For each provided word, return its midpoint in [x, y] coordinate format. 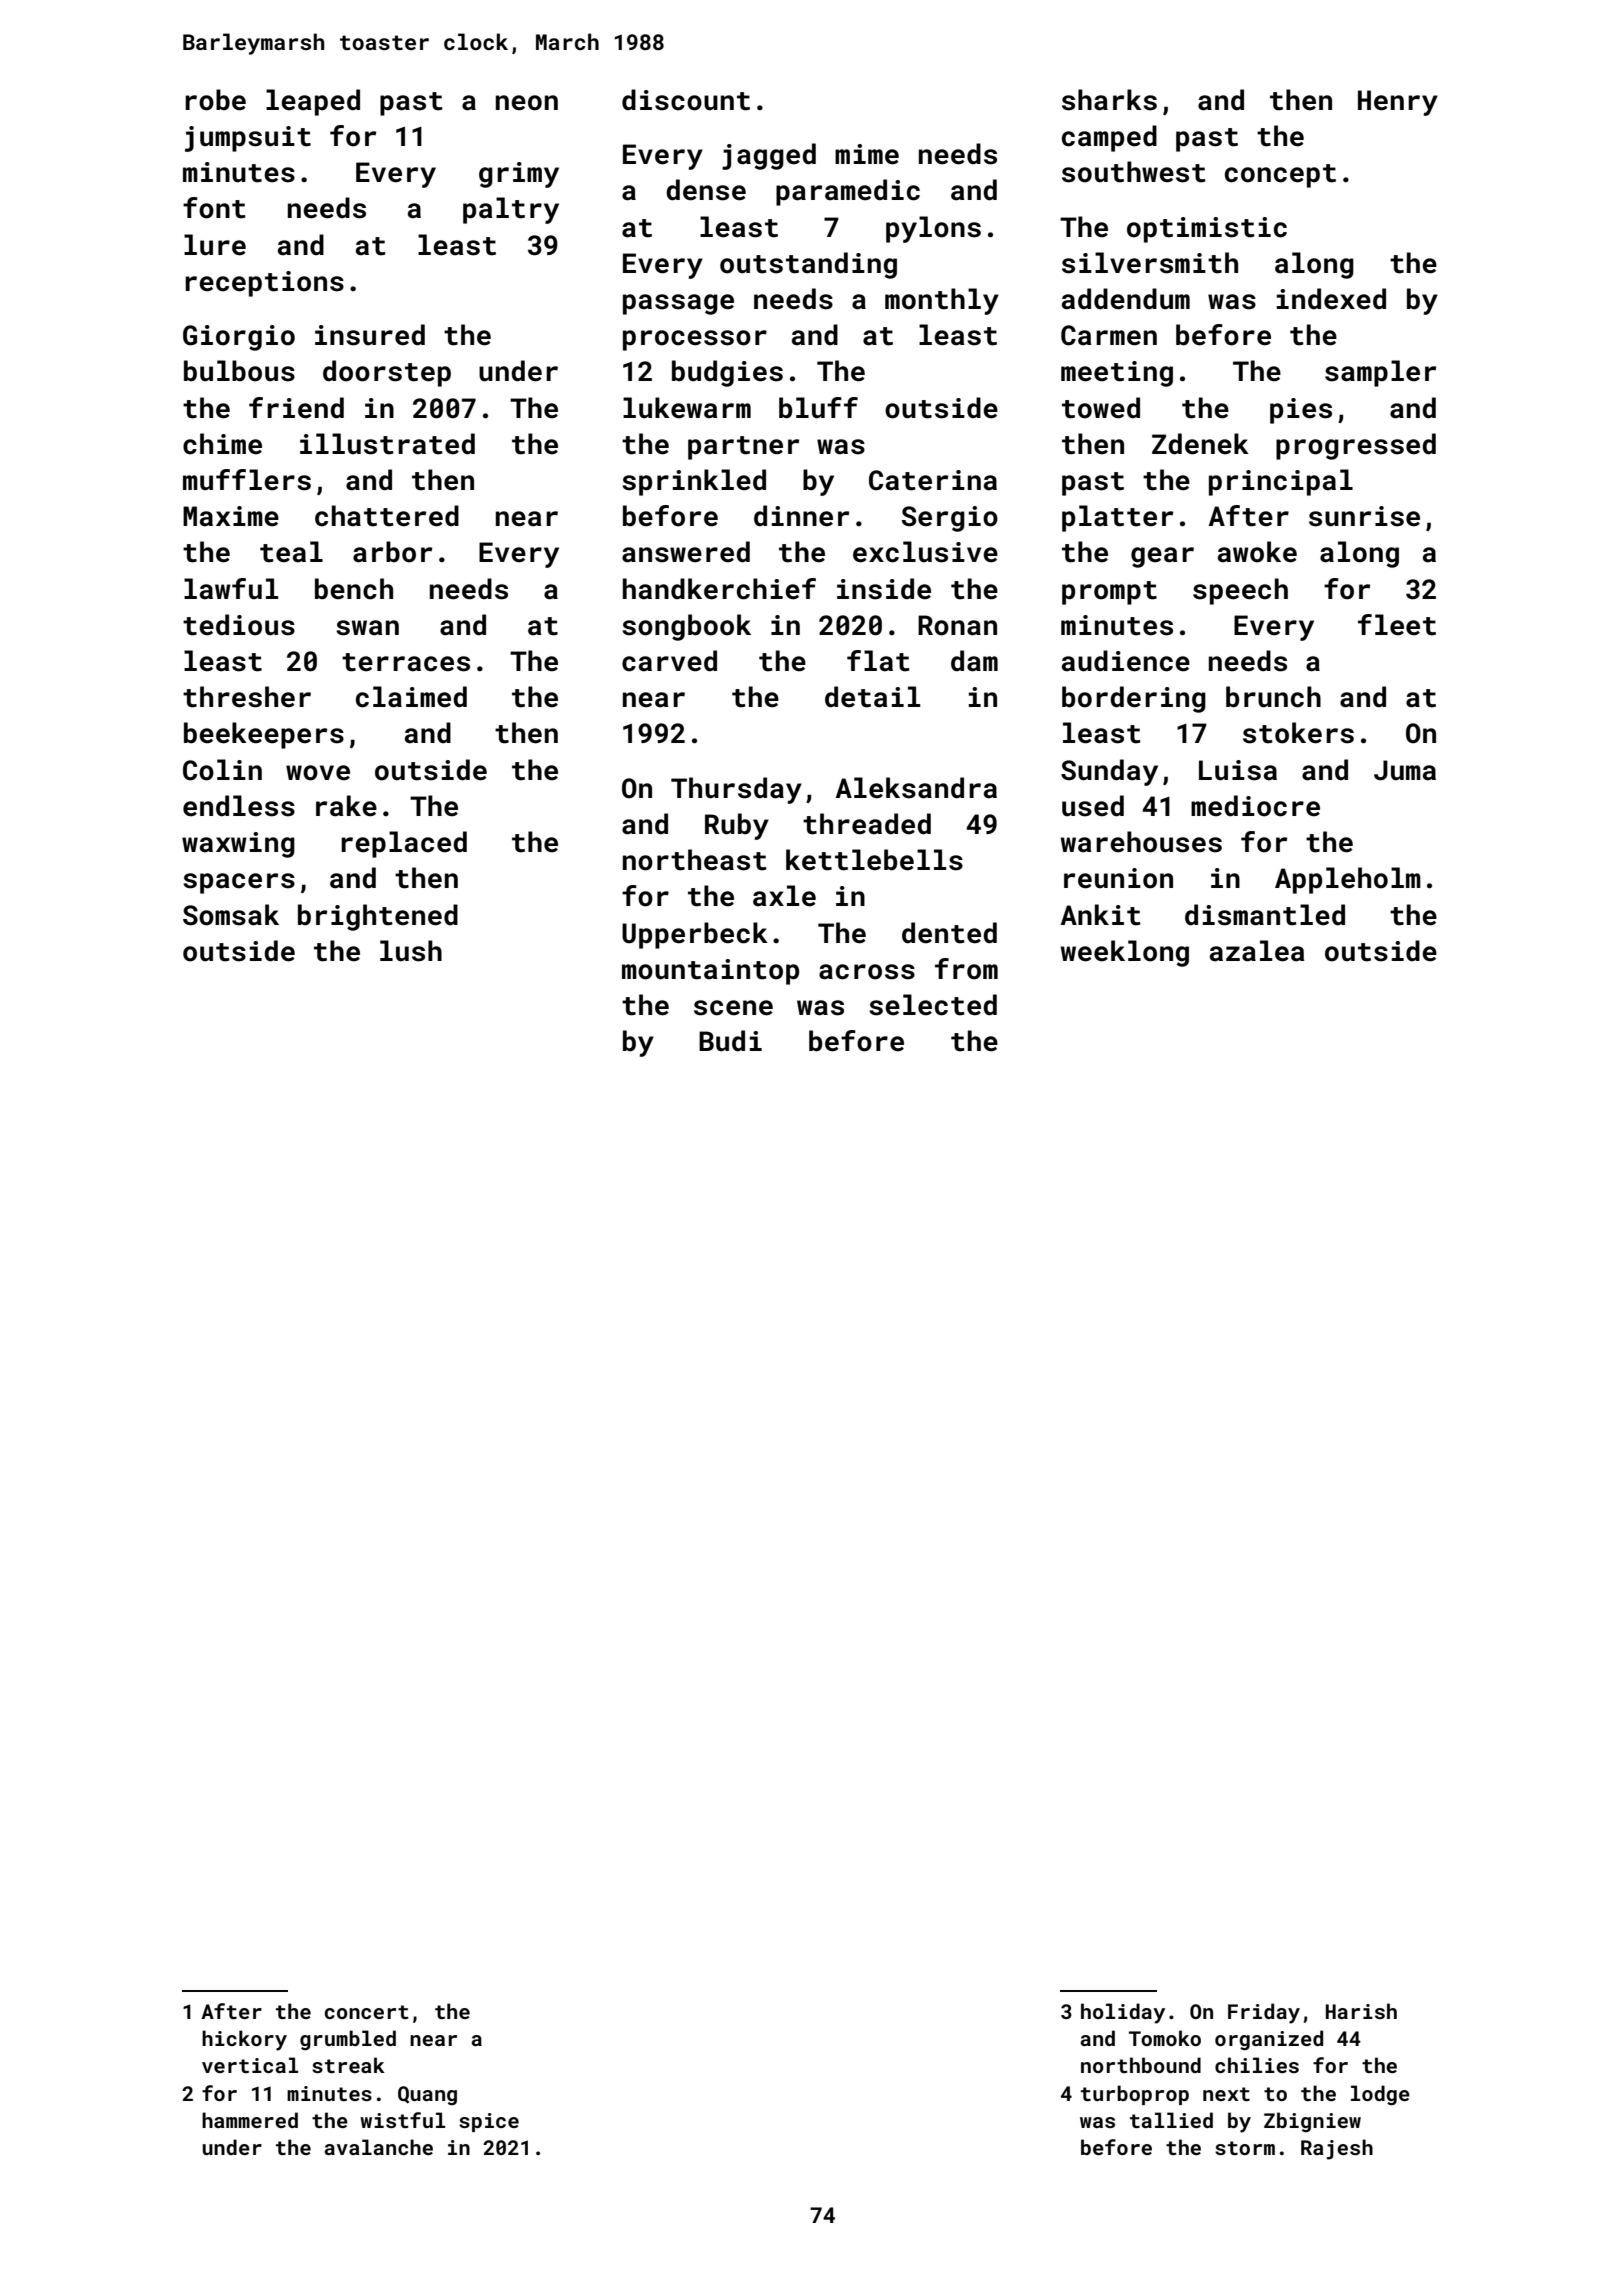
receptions [264, 284]
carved [669, 661]
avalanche [378, 2147]
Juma [1405, 770]
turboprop [1135, 2095]
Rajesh [1337, 2149]
